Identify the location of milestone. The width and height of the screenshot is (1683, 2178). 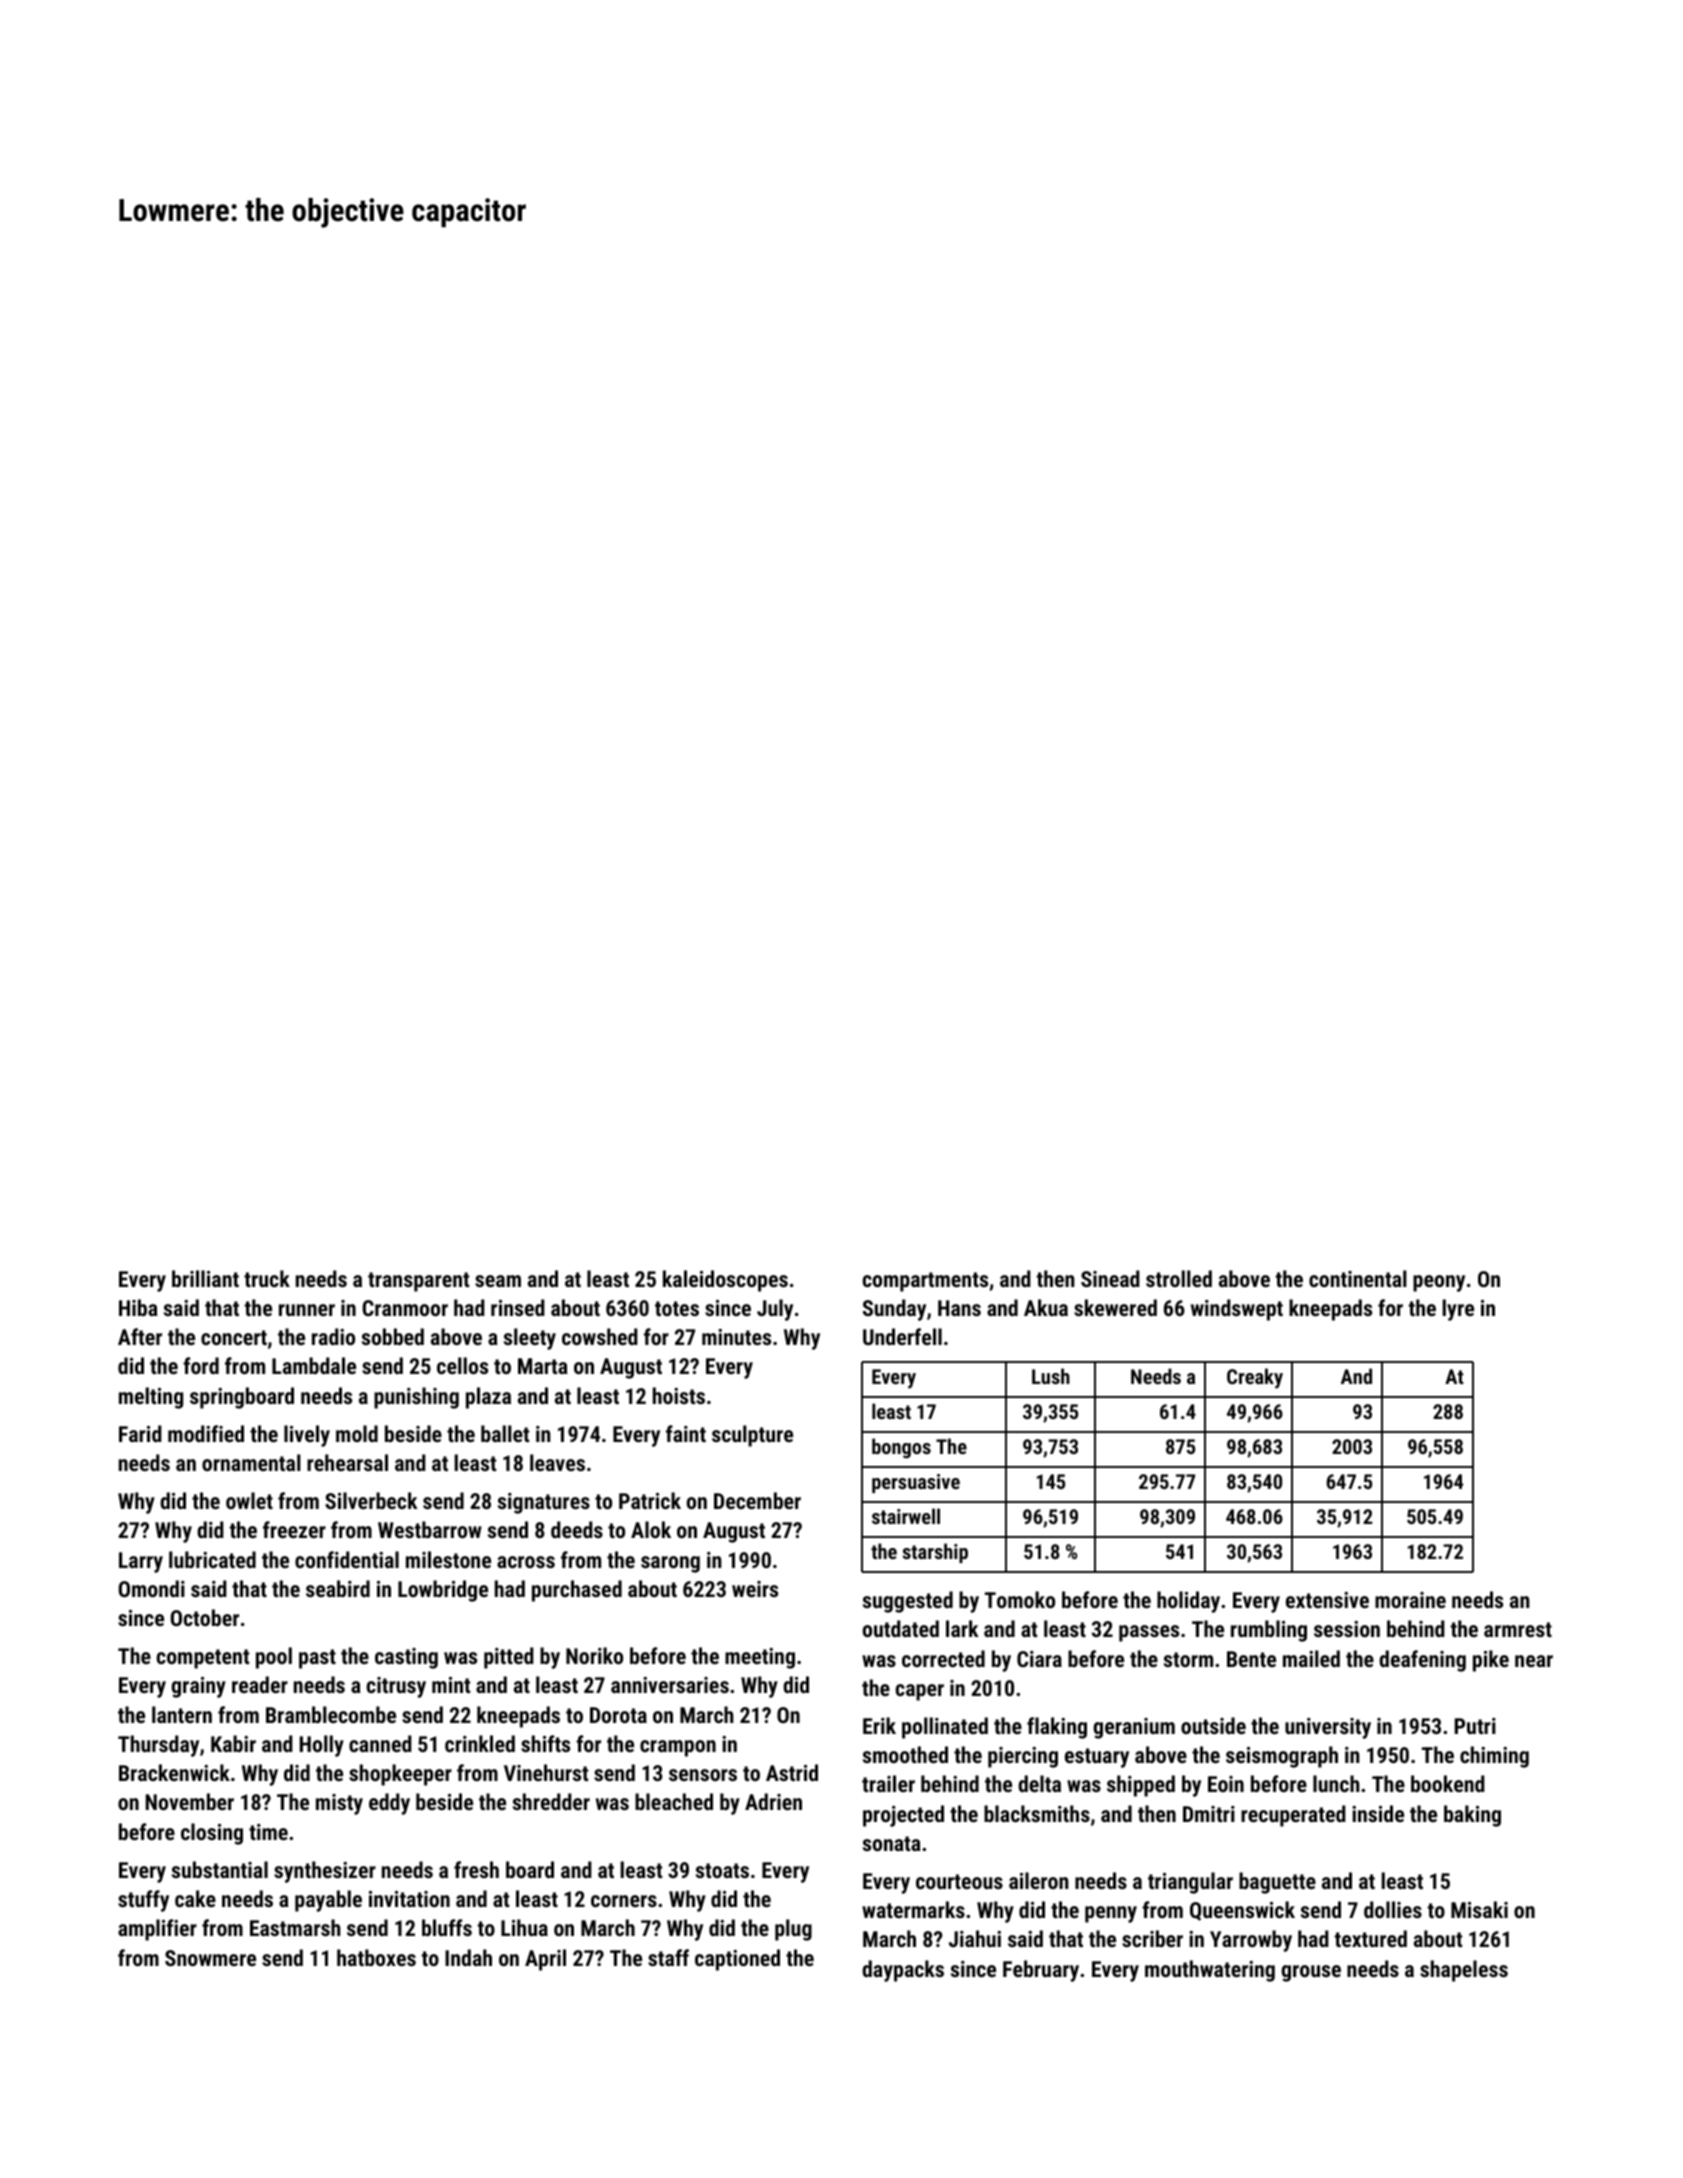
(448, 1559).
